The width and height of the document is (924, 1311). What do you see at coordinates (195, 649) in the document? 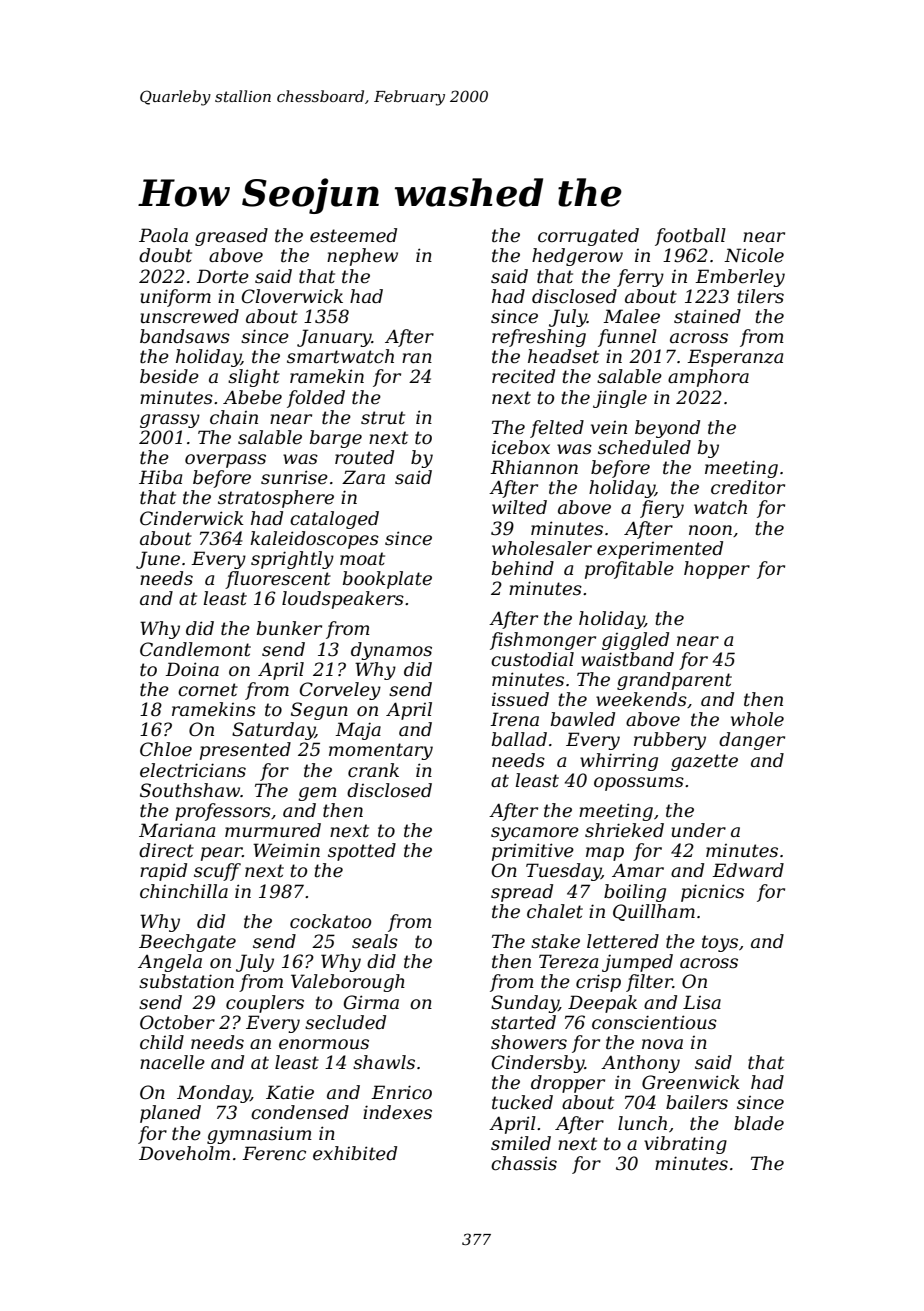
I see `Candlemont` at bounding box center [195, 649].
